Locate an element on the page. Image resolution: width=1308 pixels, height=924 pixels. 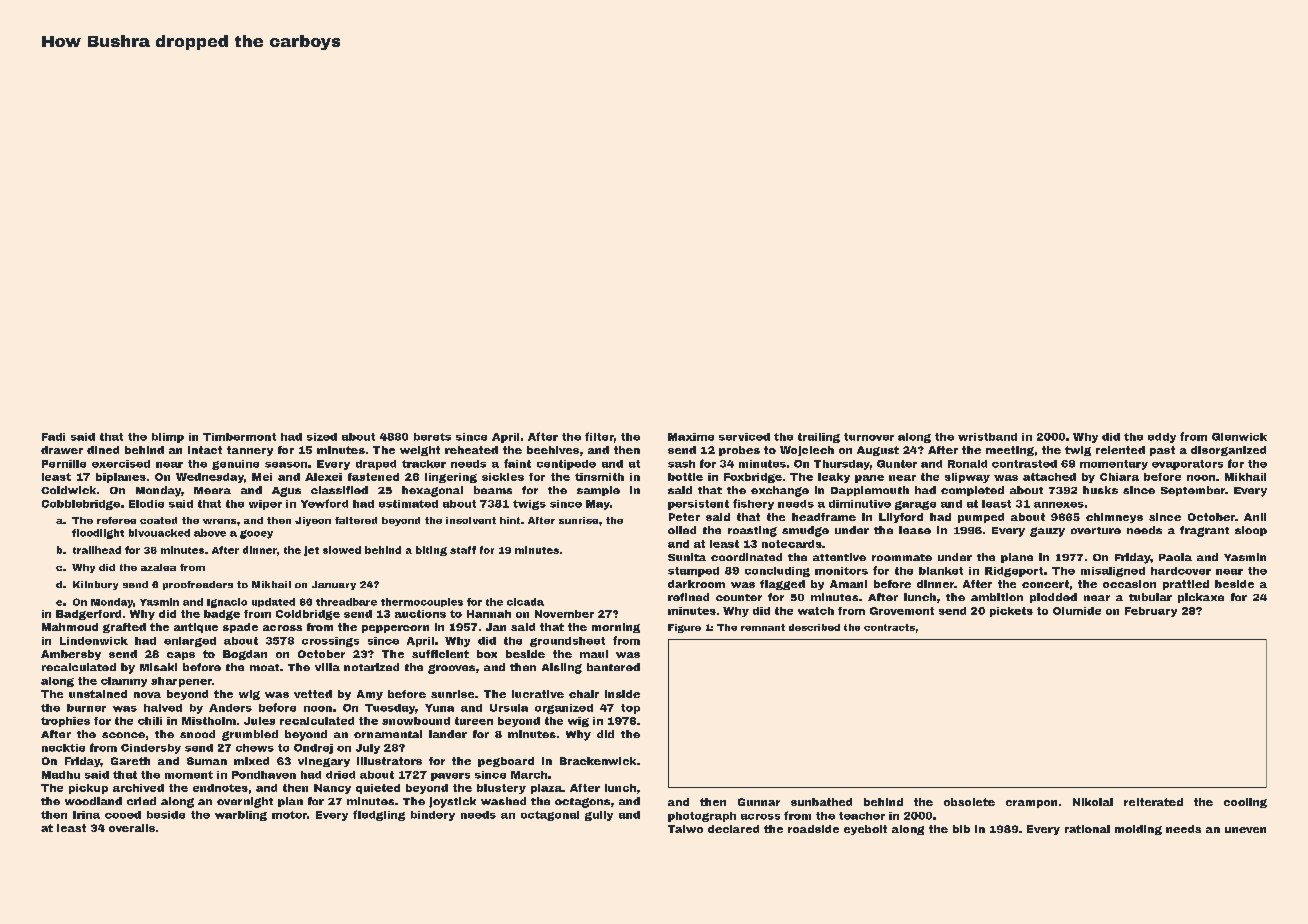
thermocouples is located at coordinates (422, 602).
